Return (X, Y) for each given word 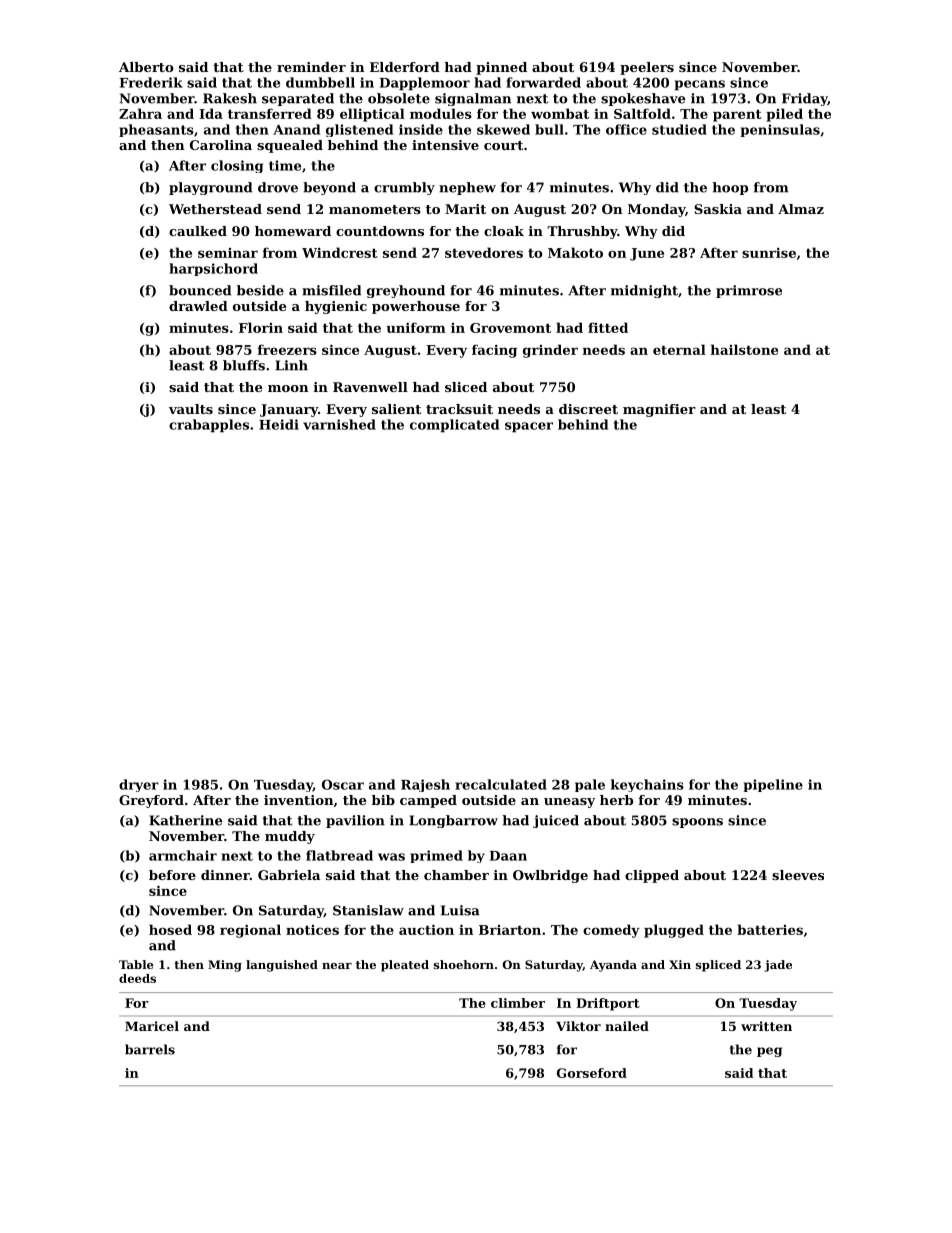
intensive (445, 145)
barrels (150, 1049)
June (647, 254)
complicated (454, 426)
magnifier (659, 410)
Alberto (146, 67)
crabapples (209, 426)
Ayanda (613, 966)
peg (769, 1052)
